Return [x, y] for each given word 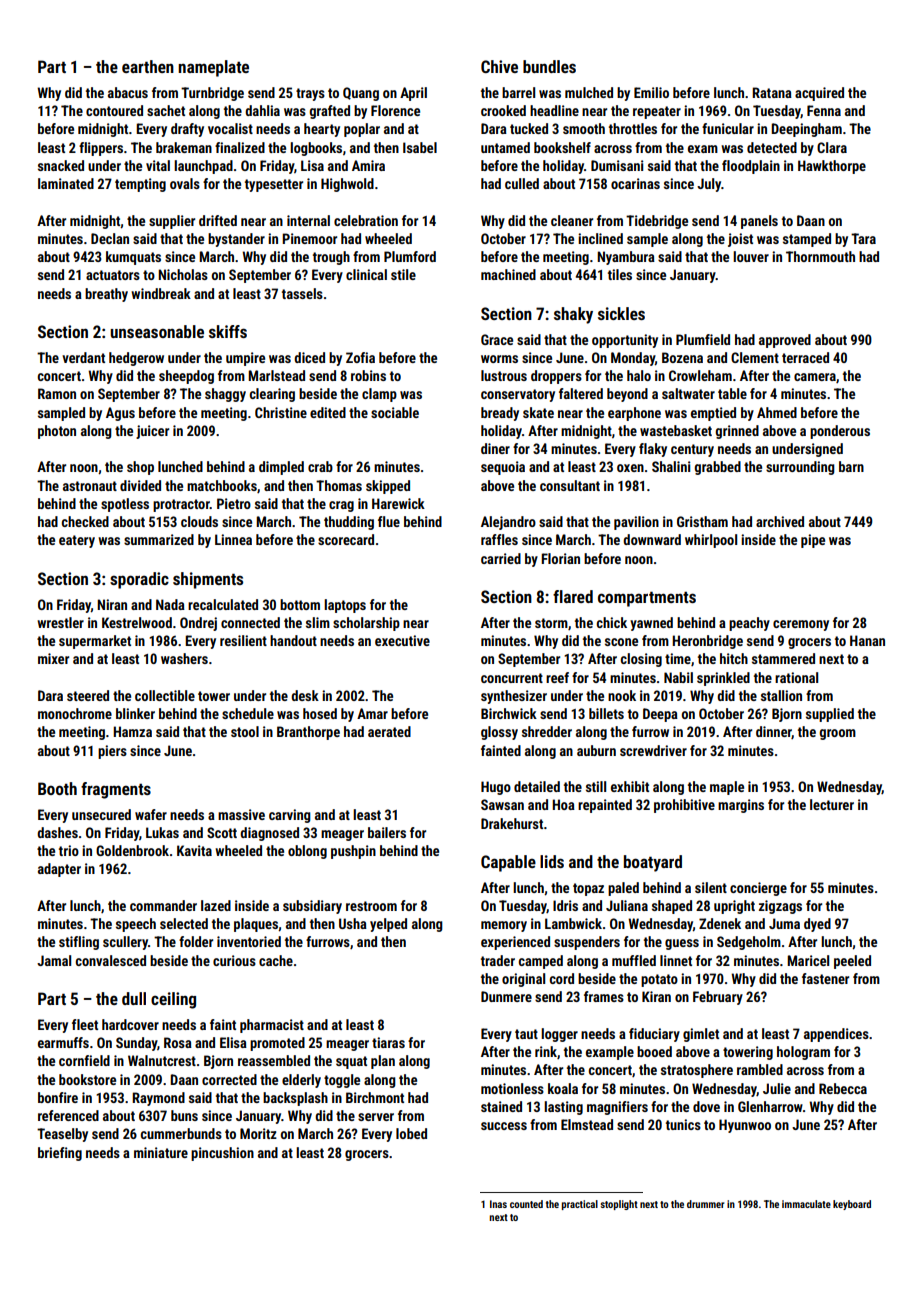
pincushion [222, 1154]
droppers [556, 377]
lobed [411, 1133]
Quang [361, 94]
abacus [128, 92]
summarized [159, 539]
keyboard [852, 1205]
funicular [728, 128]
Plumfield [703, 339]
